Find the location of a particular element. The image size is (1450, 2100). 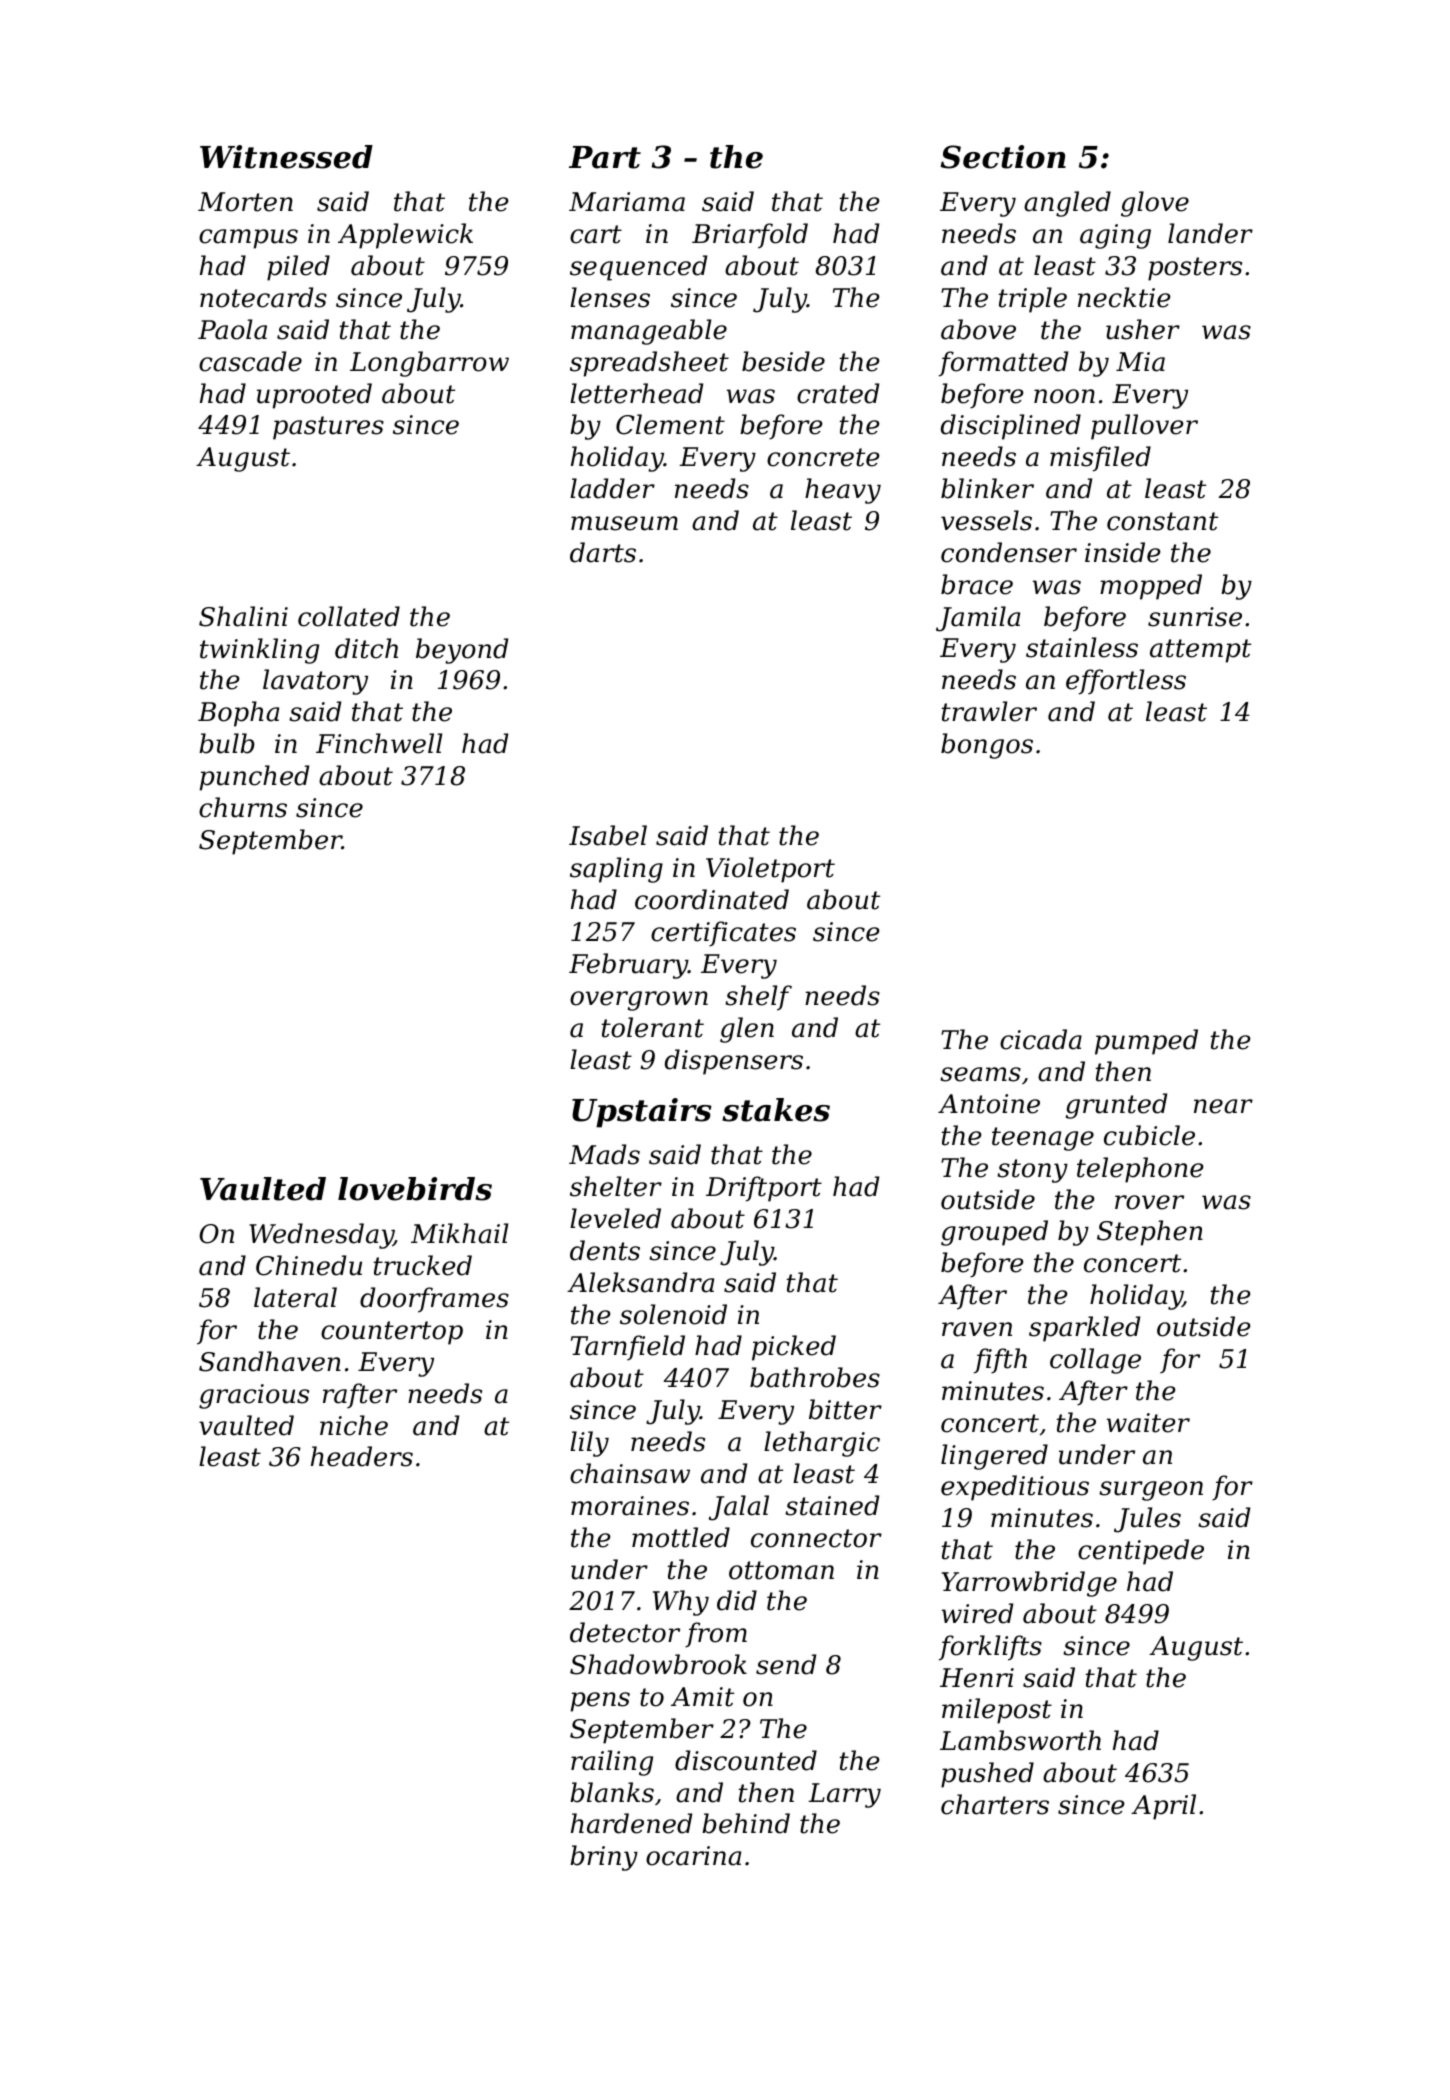

Mariama is located at coordinates (627, 202).
